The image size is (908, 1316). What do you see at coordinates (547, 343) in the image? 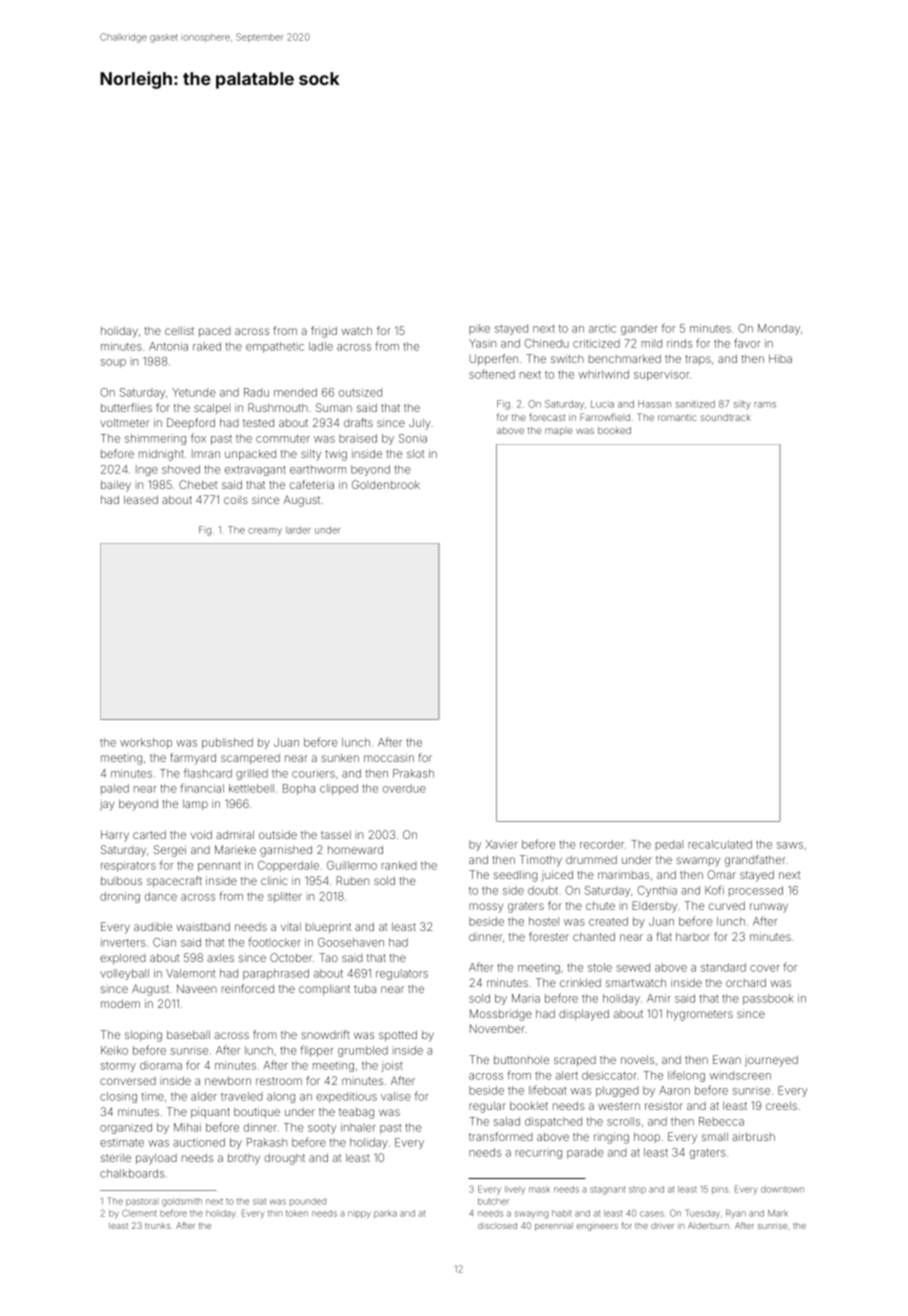
I see `Chinedu` at bounding box center [547, 343].
